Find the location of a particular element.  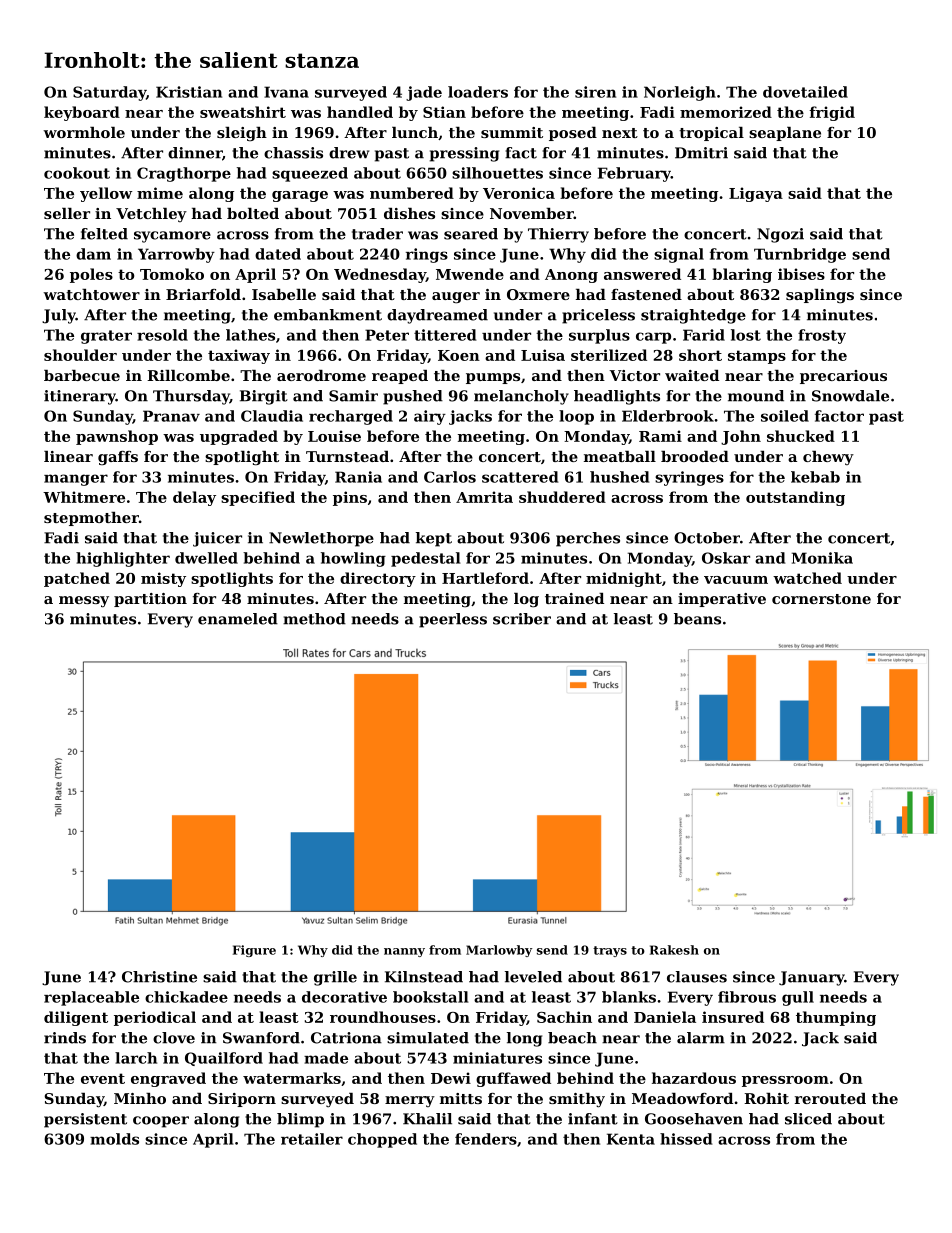

peerless is located at coordinates (453, 620).
